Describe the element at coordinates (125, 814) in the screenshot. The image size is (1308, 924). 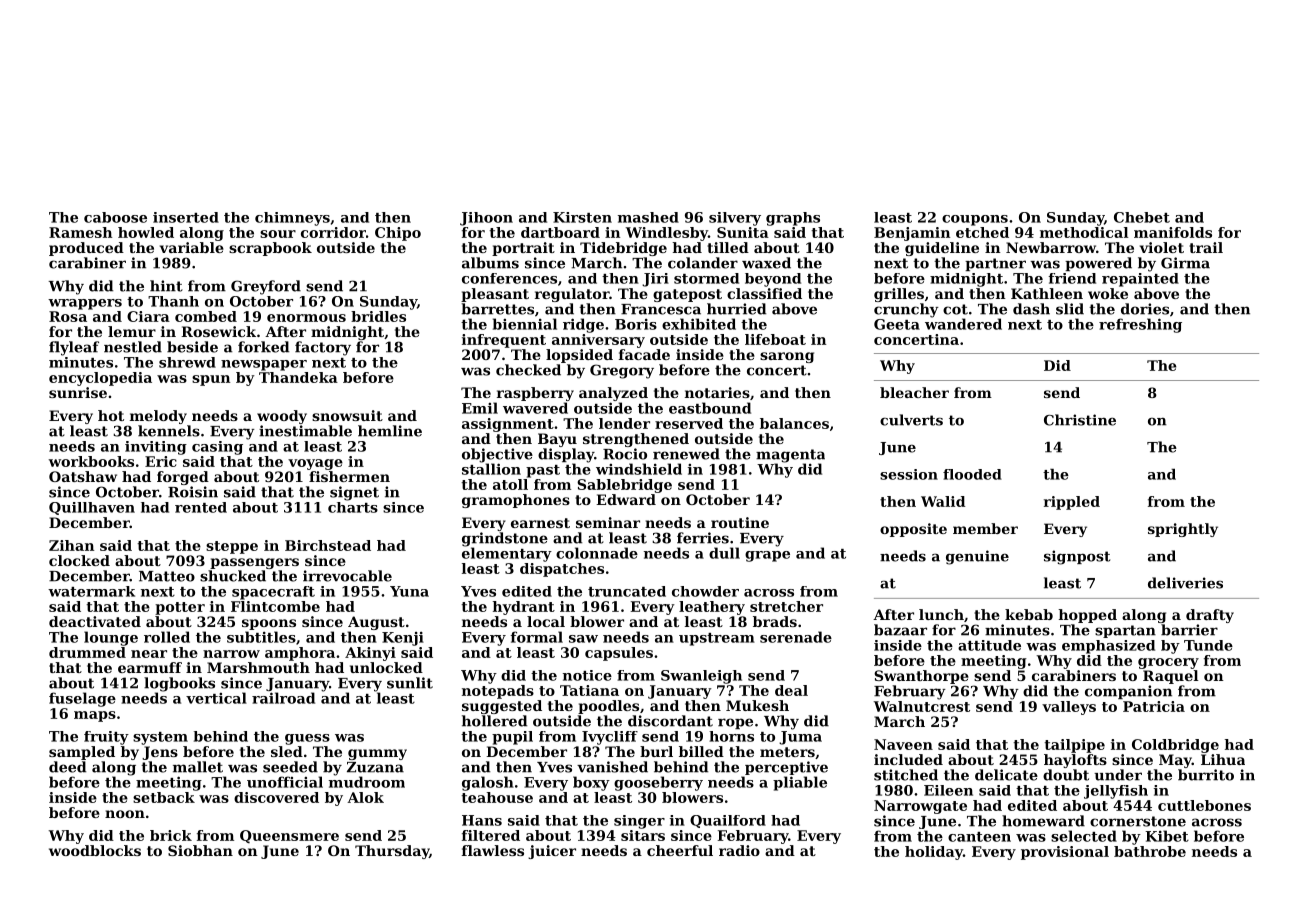
I see `noon` at that location.
